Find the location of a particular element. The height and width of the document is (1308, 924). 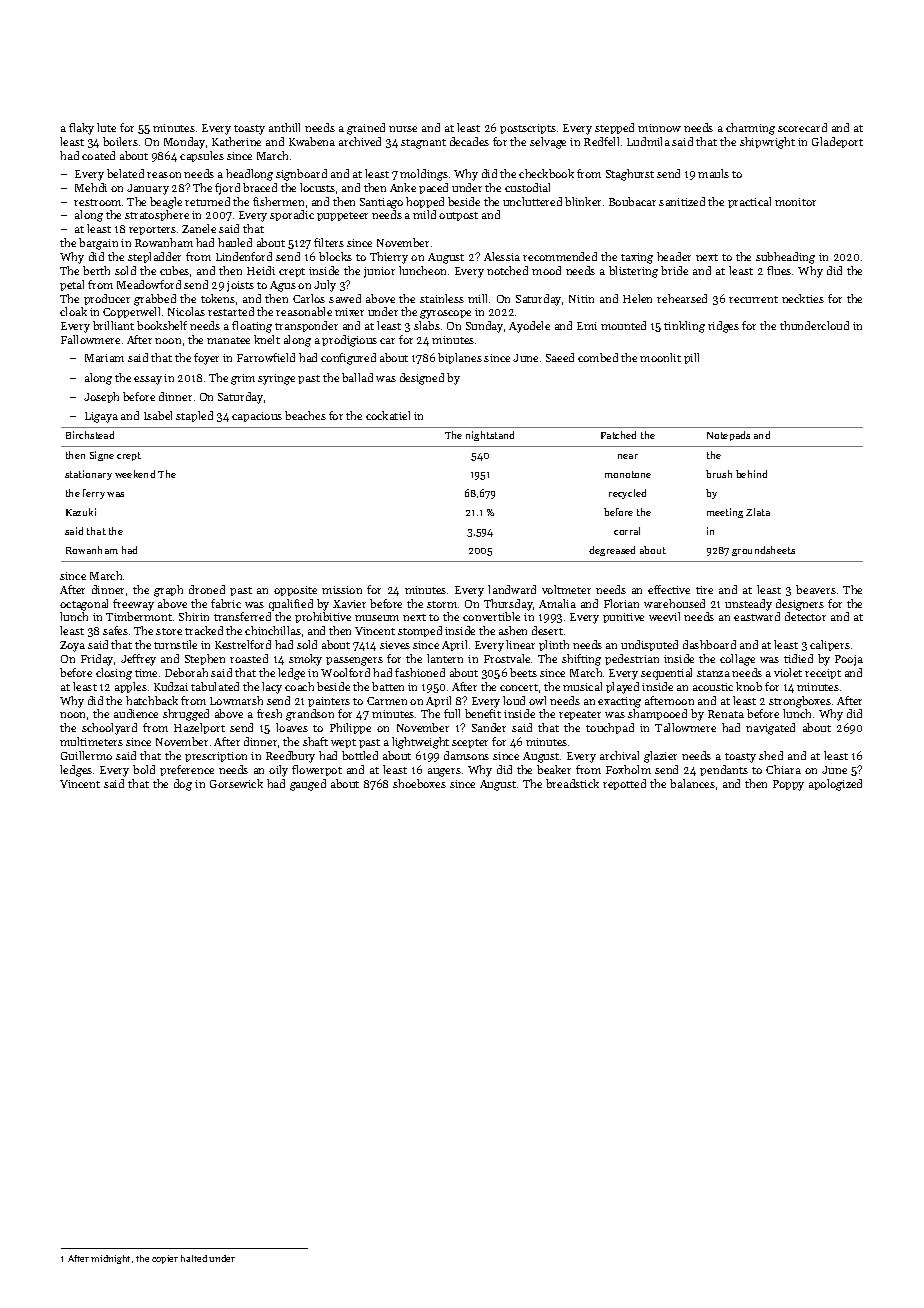

tinkling is located at coordinates (684, 327).
